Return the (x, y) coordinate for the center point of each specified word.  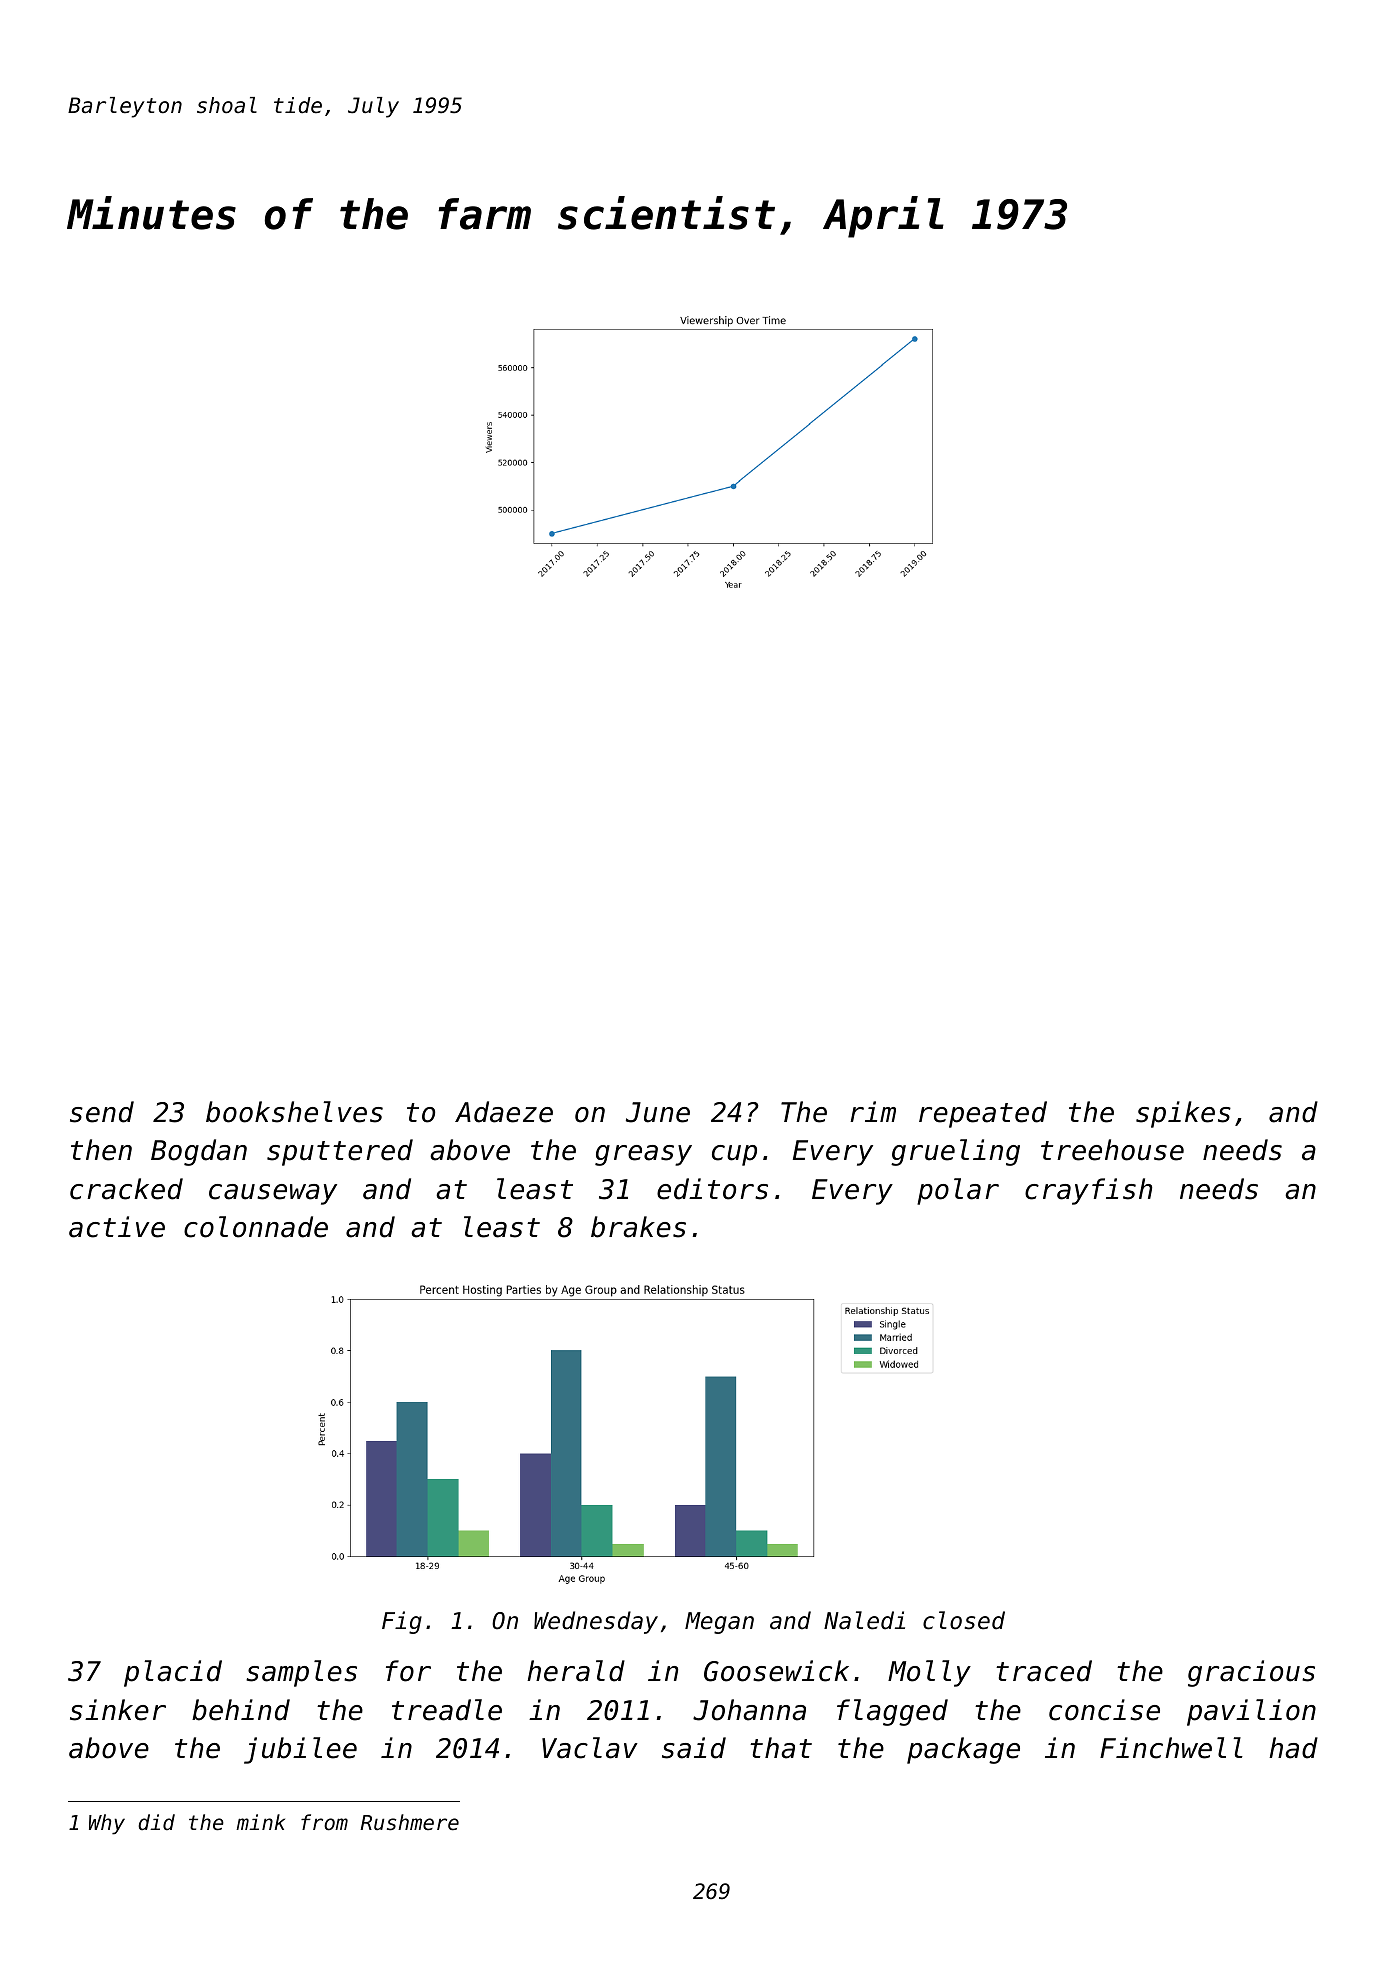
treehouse (1112, 1150)
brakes (638, 1227)
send (102, 1112)
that (781, 1748)
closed (964, 1620)
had (1293, 1748)
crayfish (1088, 1191)
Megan (719, 1623)
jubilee (300, 1750)
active (117, 1227)
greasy (643, 1155)
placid (173, 1673)
